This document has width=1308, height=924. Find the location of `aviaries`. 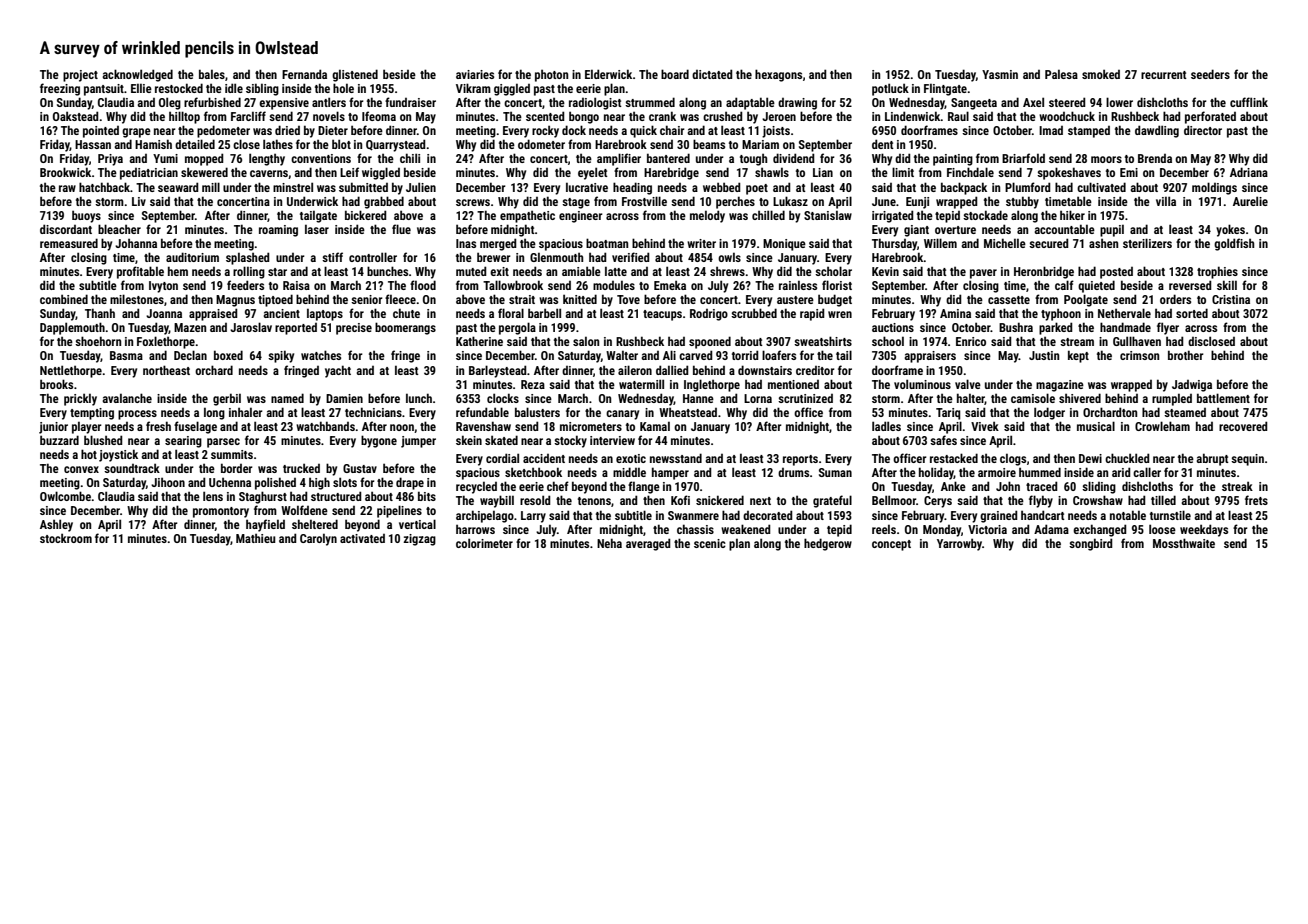

aviaries is located at coordinates (475, 74).
